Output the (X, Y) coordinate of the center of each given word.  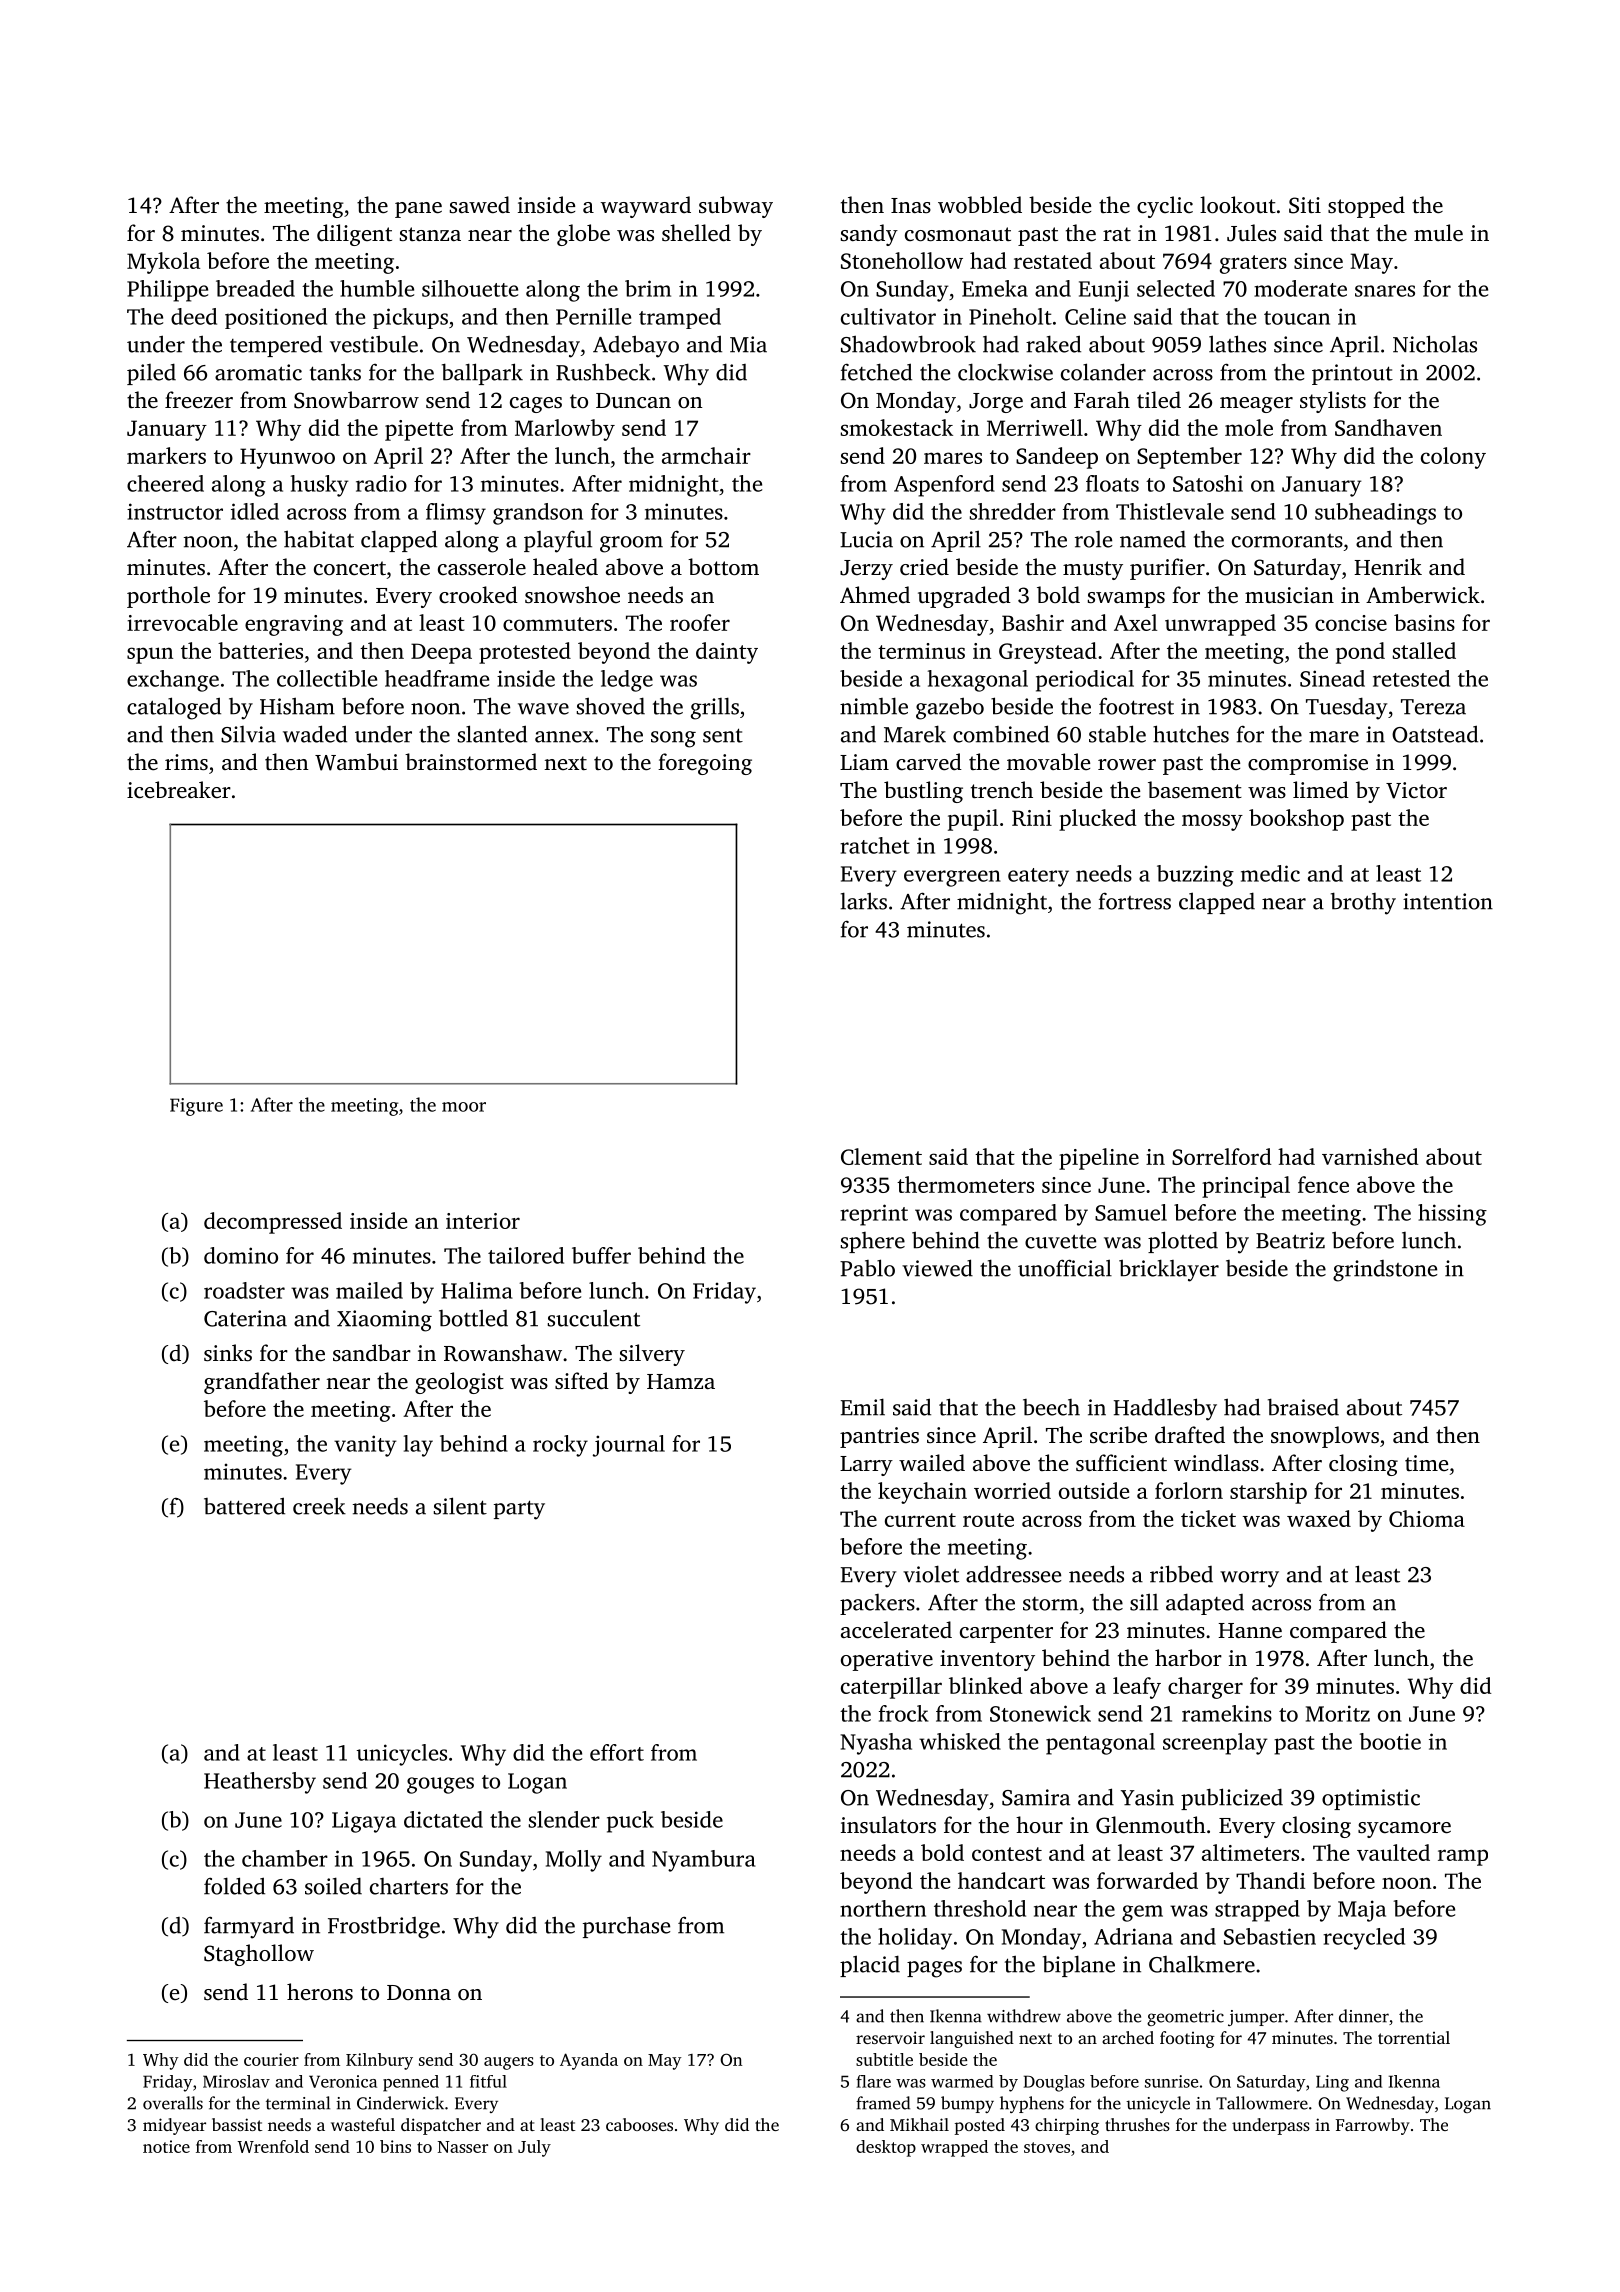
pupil (973, 820)
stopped (1366, 207)
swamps (1126, 600)
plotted (1183, 1242)
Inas (911, 205)
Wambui (356, 762)
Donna (419, 1992)
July (534, 2148)
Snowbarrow (356, 400)
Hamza (681, 1381)
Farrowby (1373, 2126)
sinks (228, 1353)
